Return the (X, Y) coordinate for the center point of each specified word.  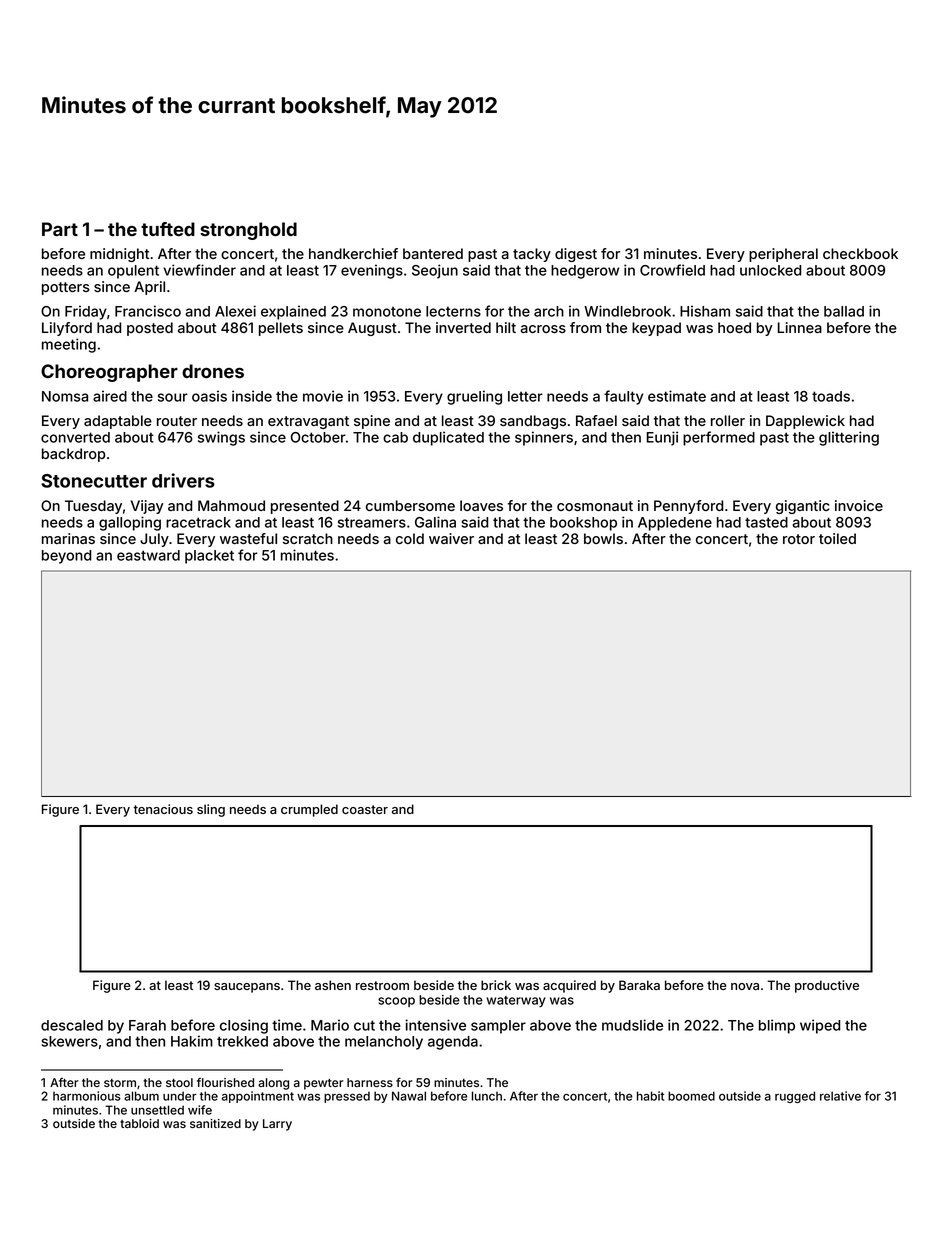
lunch (487, 1096)
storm (120, 1083)
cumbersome (410, 505)
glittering (849, 438)
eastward (148, 555)
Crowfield (672, 270)
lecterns (453, 311)
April (149, 288)
